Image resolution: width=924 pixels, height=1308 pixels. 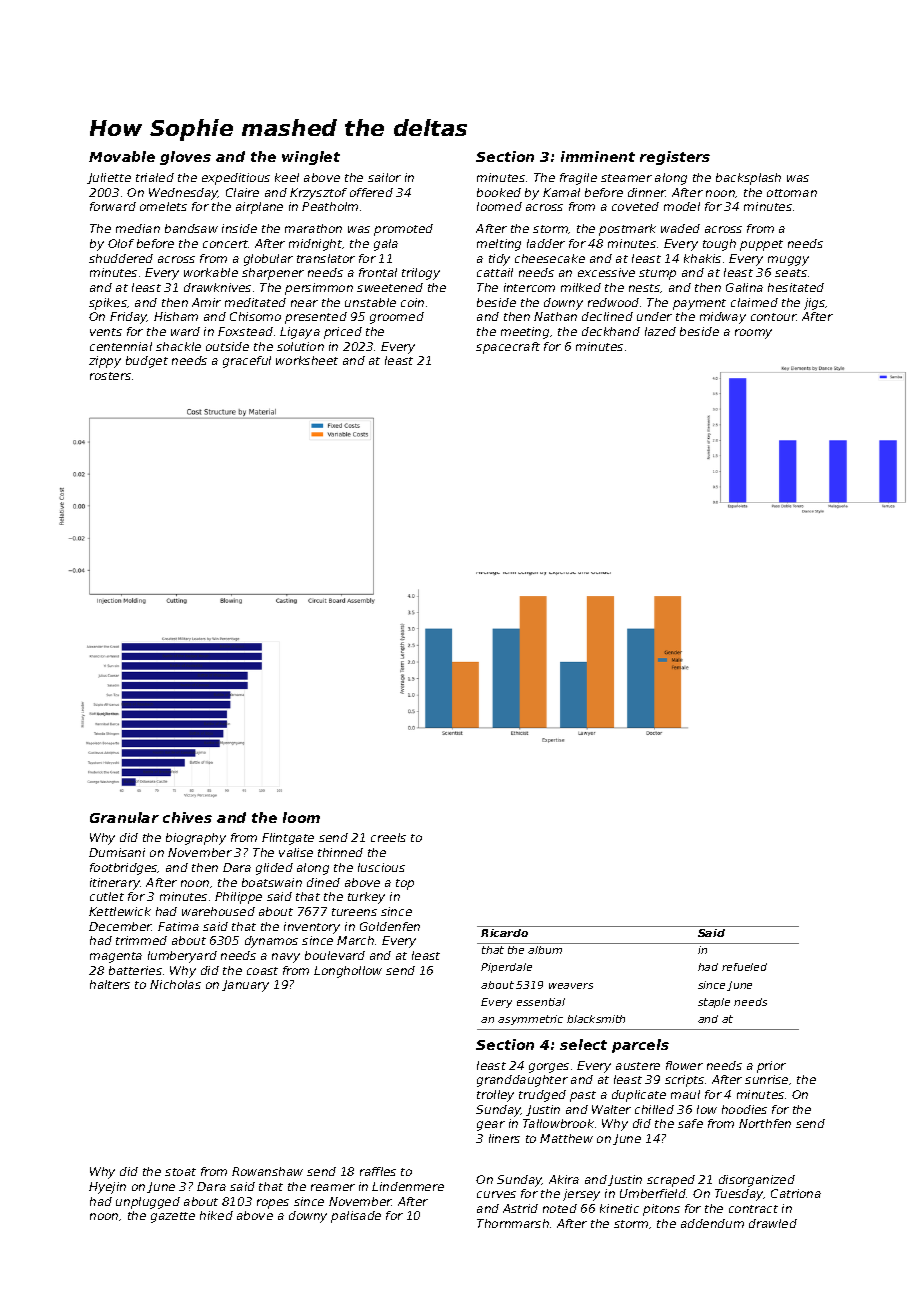 I want to click on gloves, so click(x=185, y=158).
